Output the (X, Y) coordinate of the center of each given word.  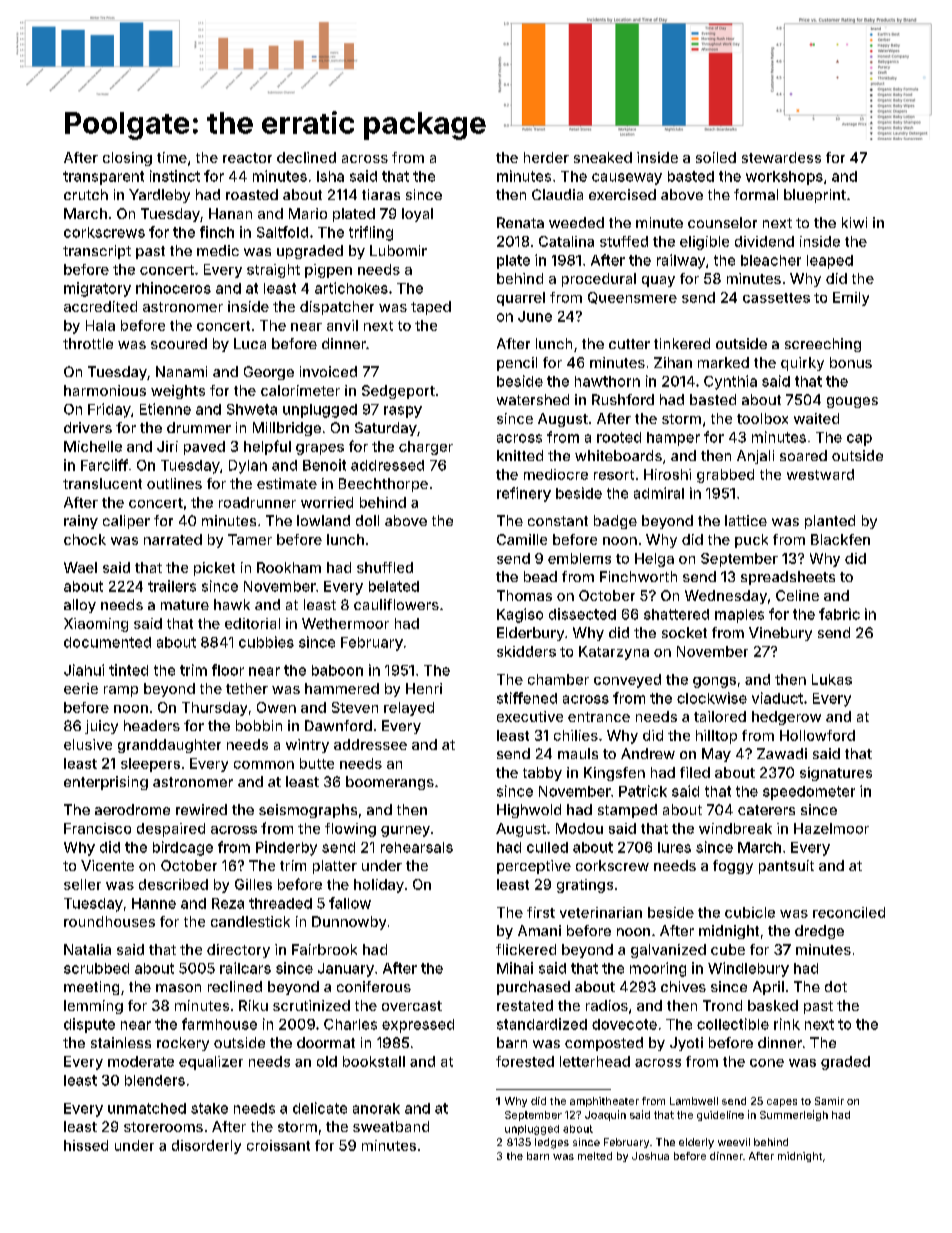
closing (127, 159)
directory (238, 951)
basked (773, 1005)
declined (306, 157)
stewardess (781, 157)
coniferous (374, 986)
